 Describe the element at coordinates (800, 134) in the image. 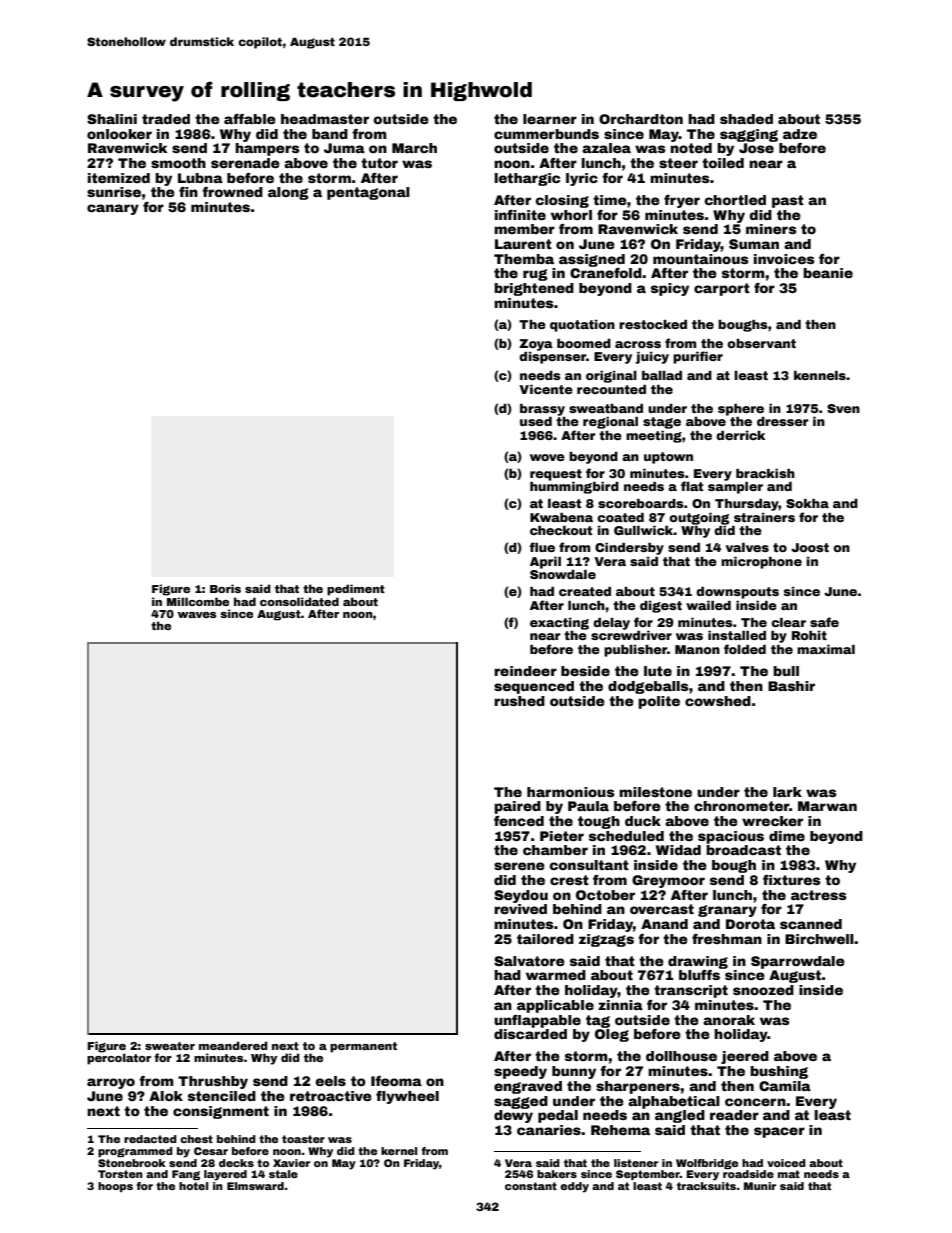

I see `adze` at that location.
